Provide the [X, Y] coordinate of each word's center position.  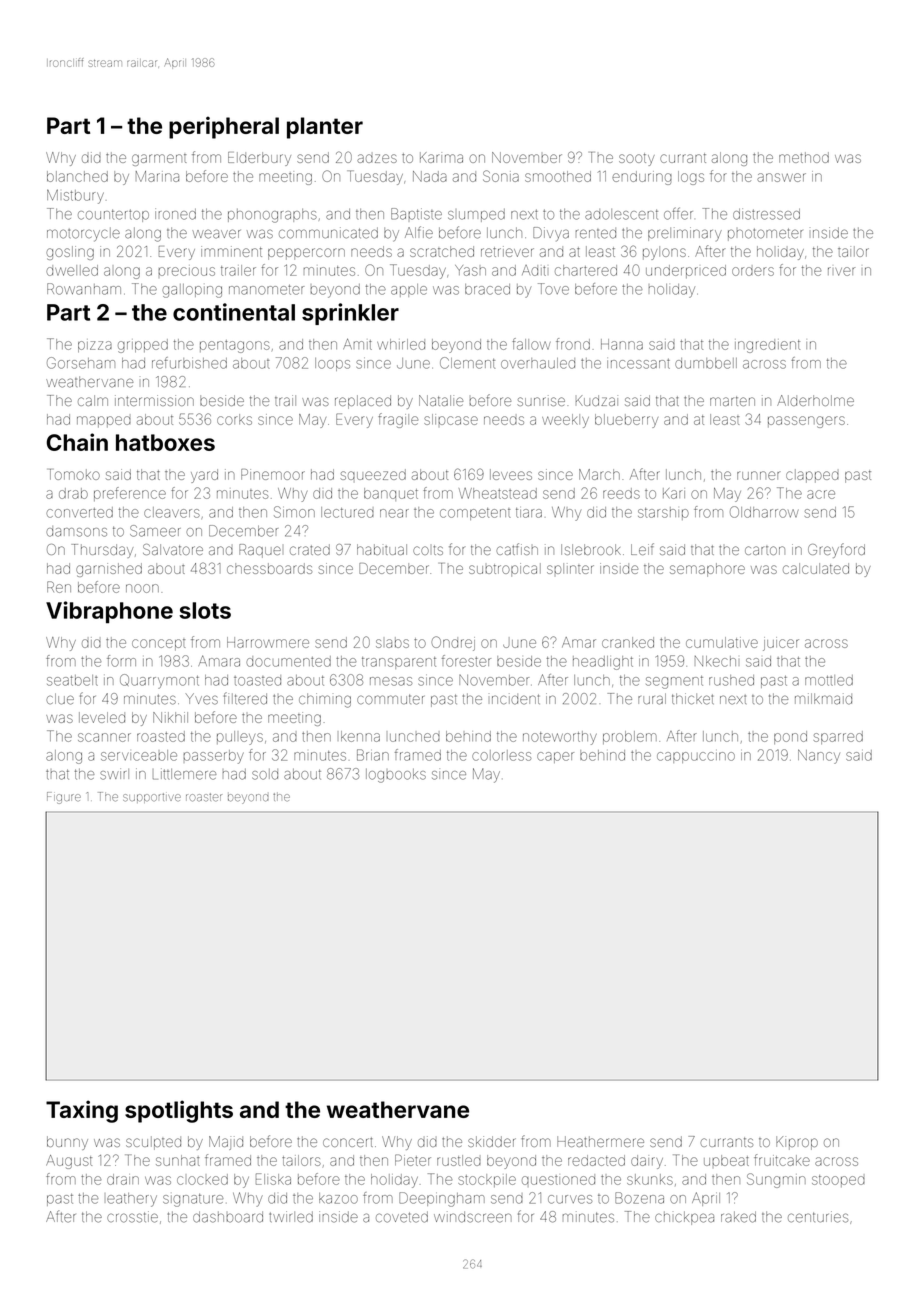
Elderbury [259, 159]
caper [555, 757]
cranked [628, 642]
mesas [391, 681]
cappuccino [696, 757]
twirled [291, 1217]
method [804, 157]
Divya [551, 234]
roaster [204, 797]
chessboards [269, 568]
